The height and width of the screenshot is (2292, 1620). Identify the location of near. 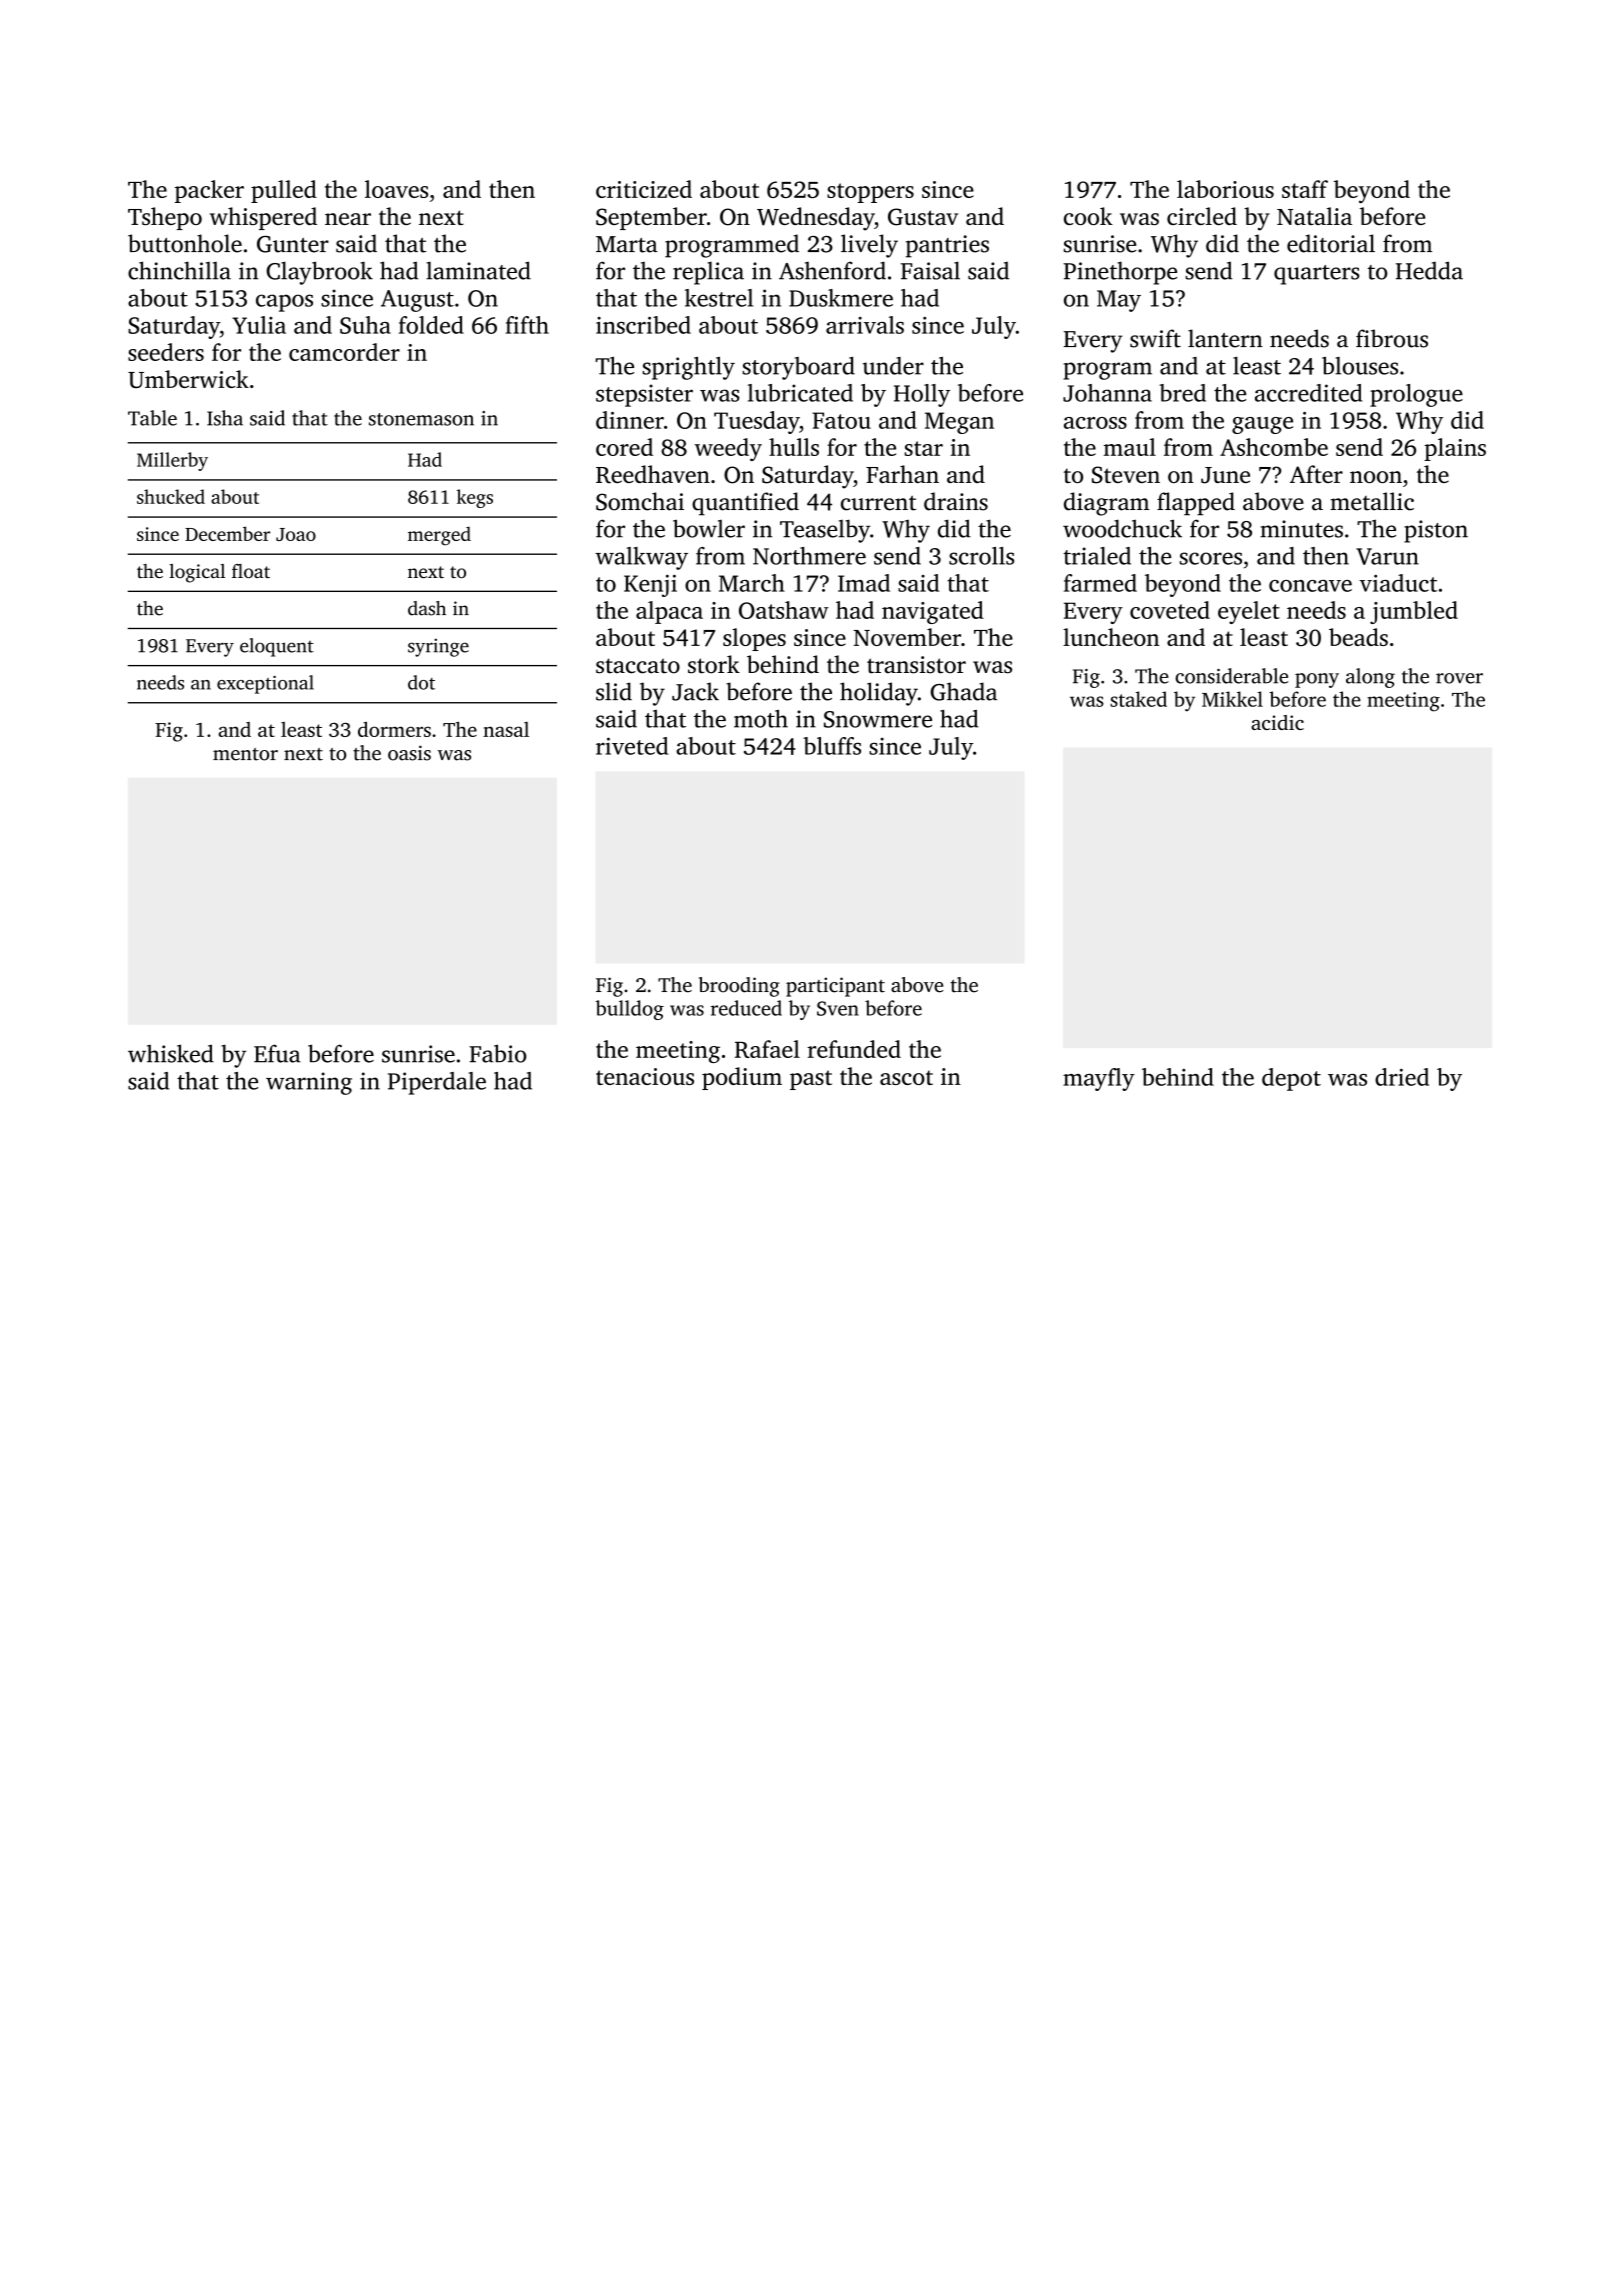
(348, 219).
